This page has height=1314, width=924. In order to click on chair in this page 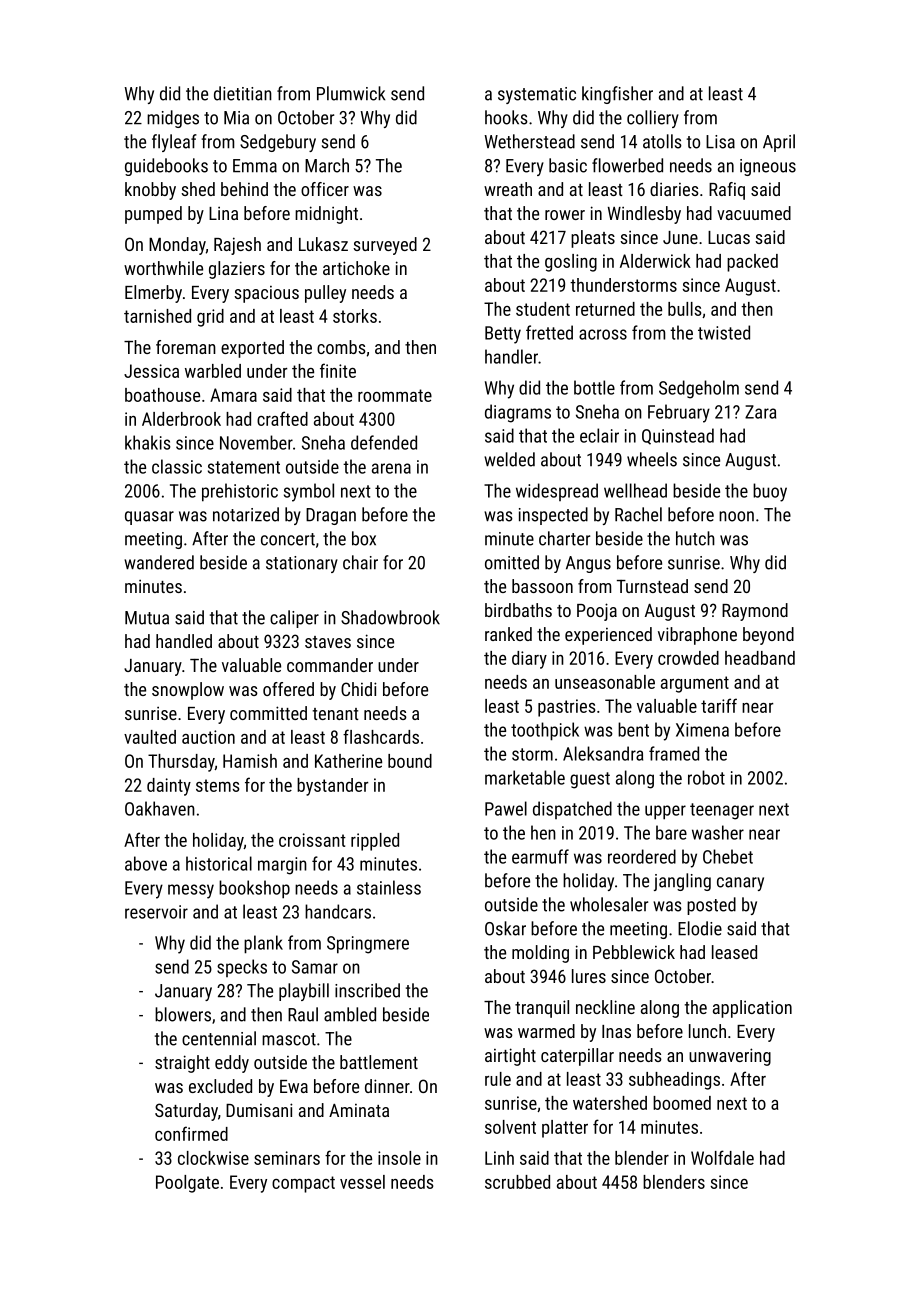, I will do `click(360, 562)`.
